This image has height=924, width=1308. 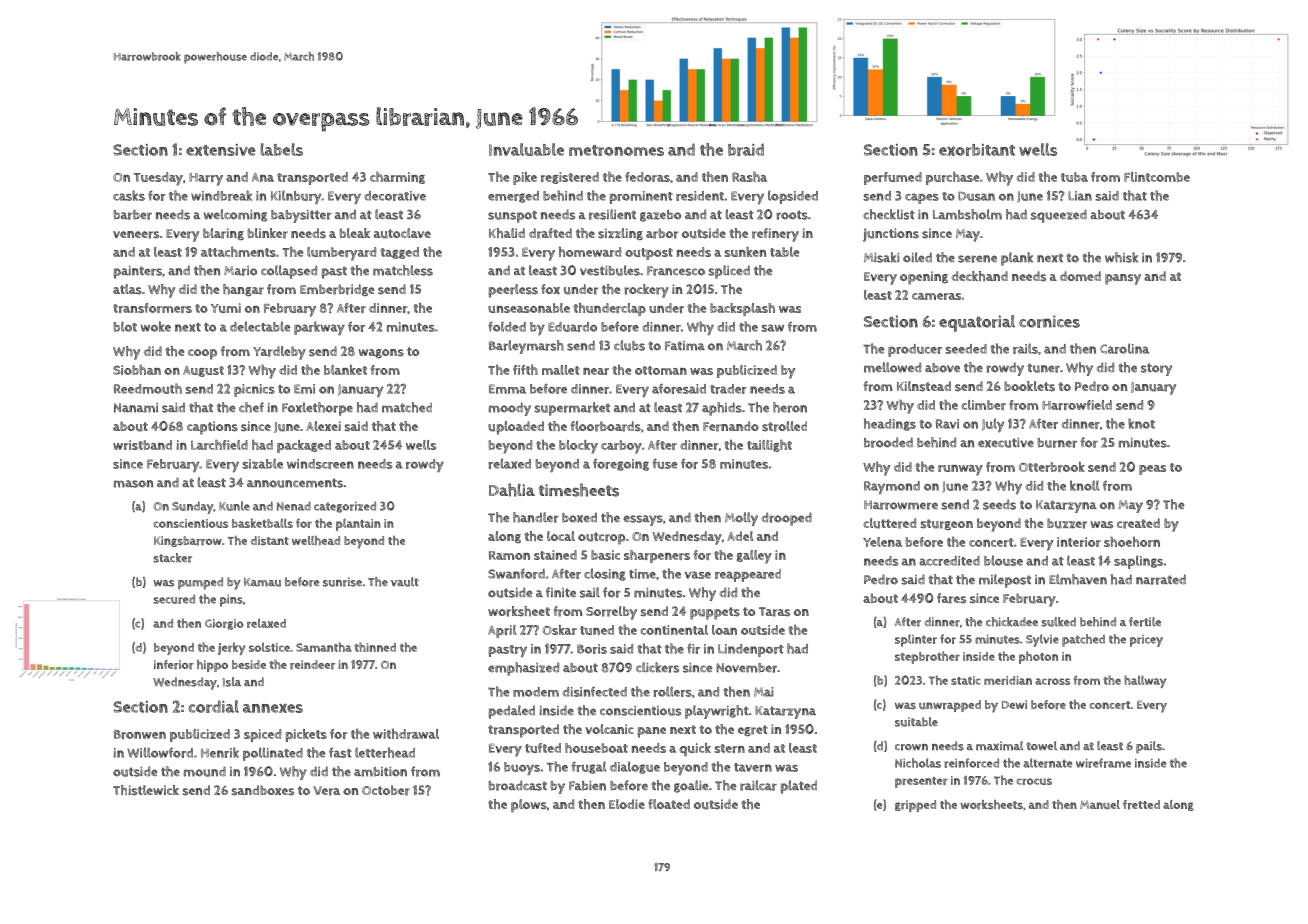 What do you see at coordinates (977, 150) in the image?
I see `exorbitant` at bounding box center [977, 150].
